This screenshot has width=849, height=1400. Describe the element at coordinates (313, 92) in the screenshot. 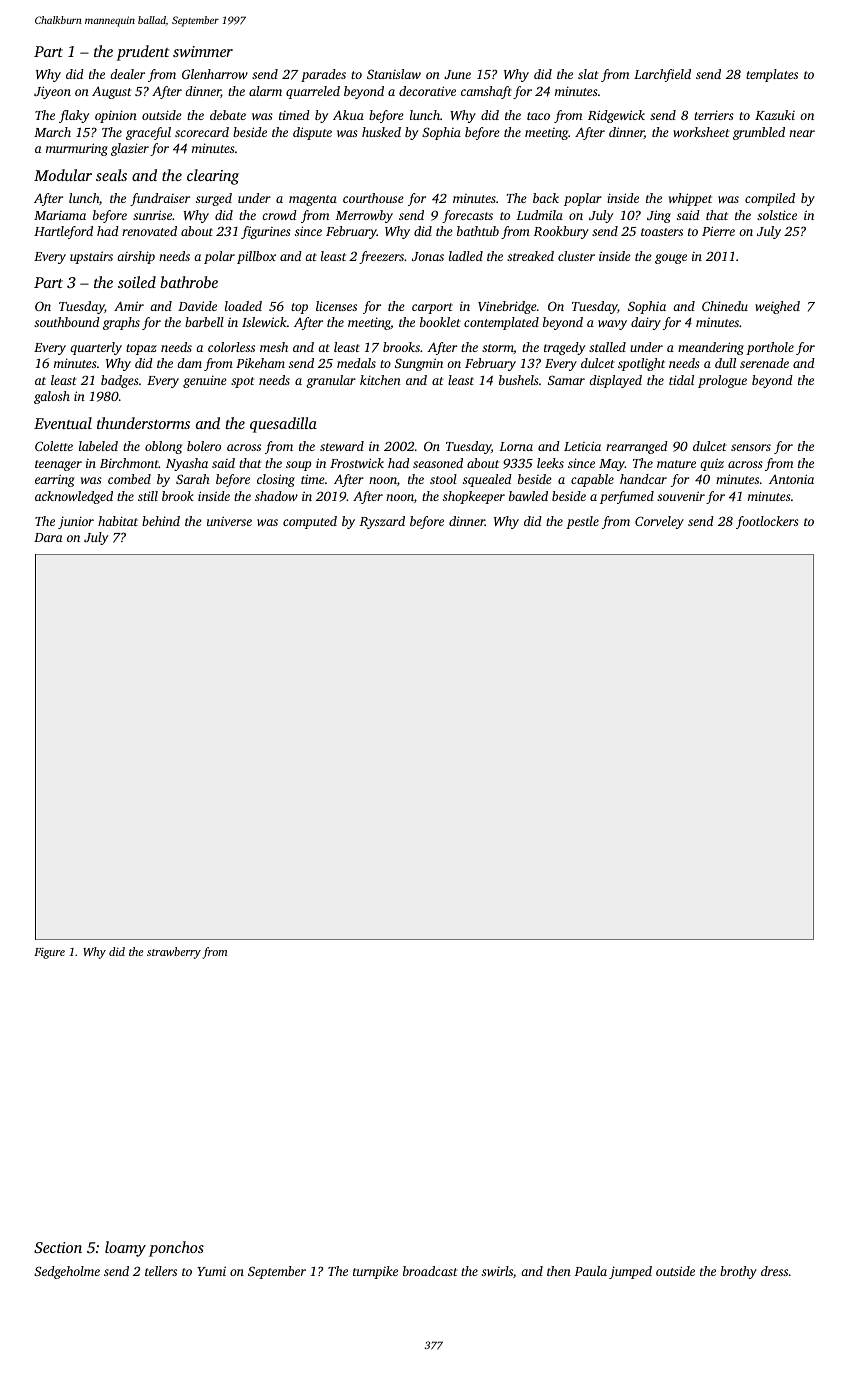

I see `quarreled` at that location.
